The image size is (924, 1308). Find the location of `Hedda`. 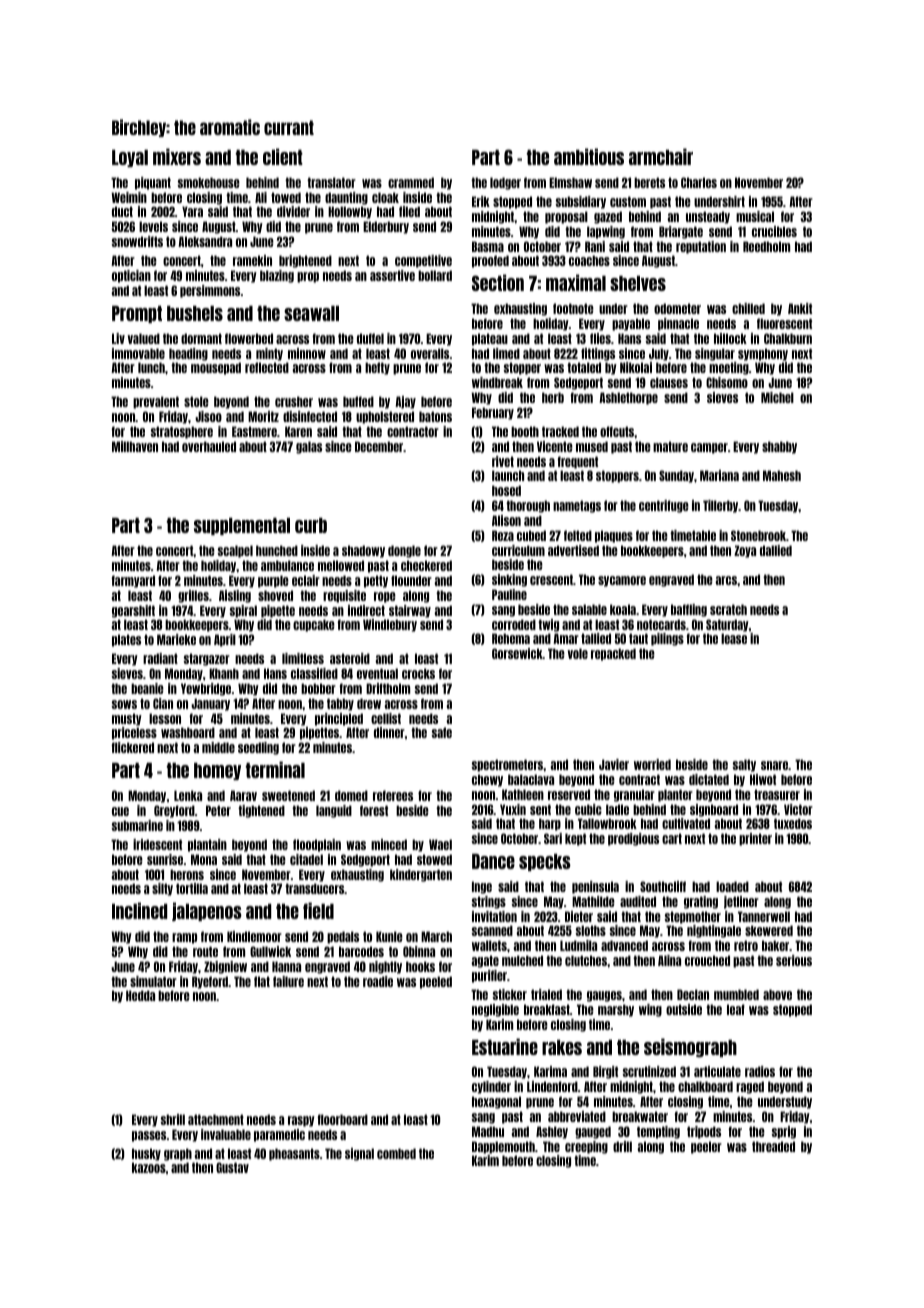

Hedda is located at coordinates (140, 995).
